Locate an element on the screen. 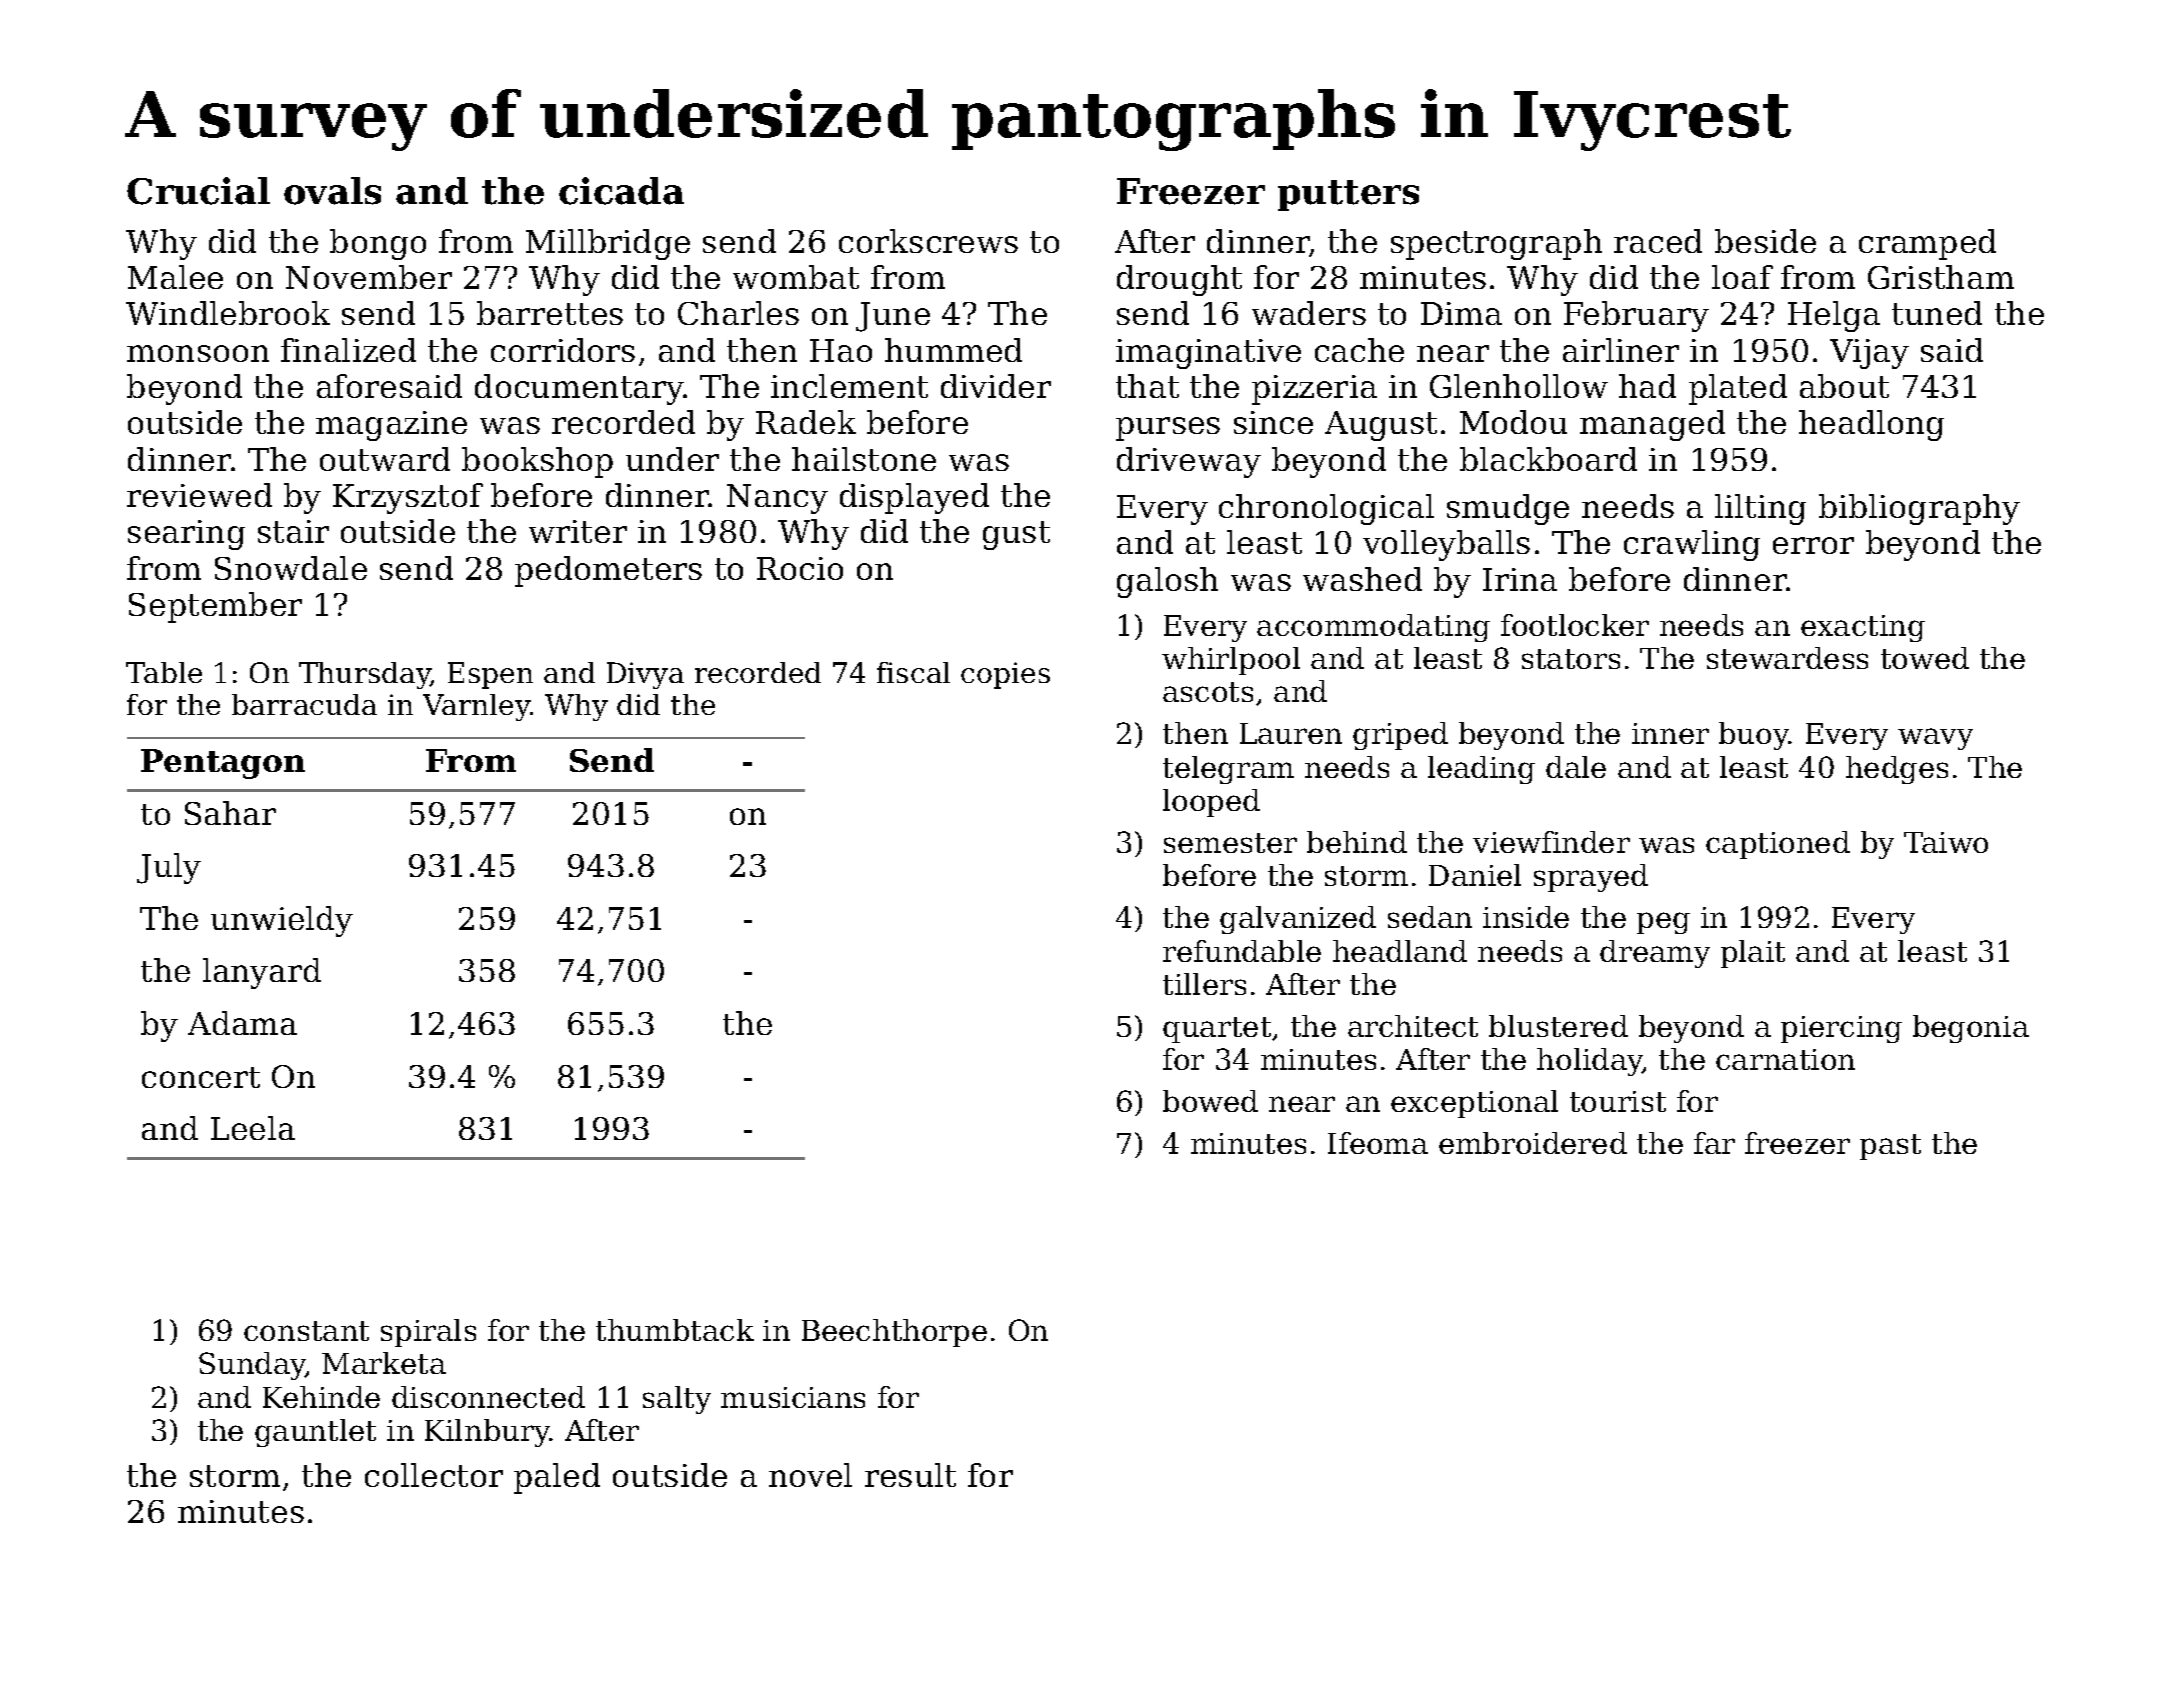 The width and height of the screenshot is (2178, 1683). loaf is located at coordinates (1742, 277).
